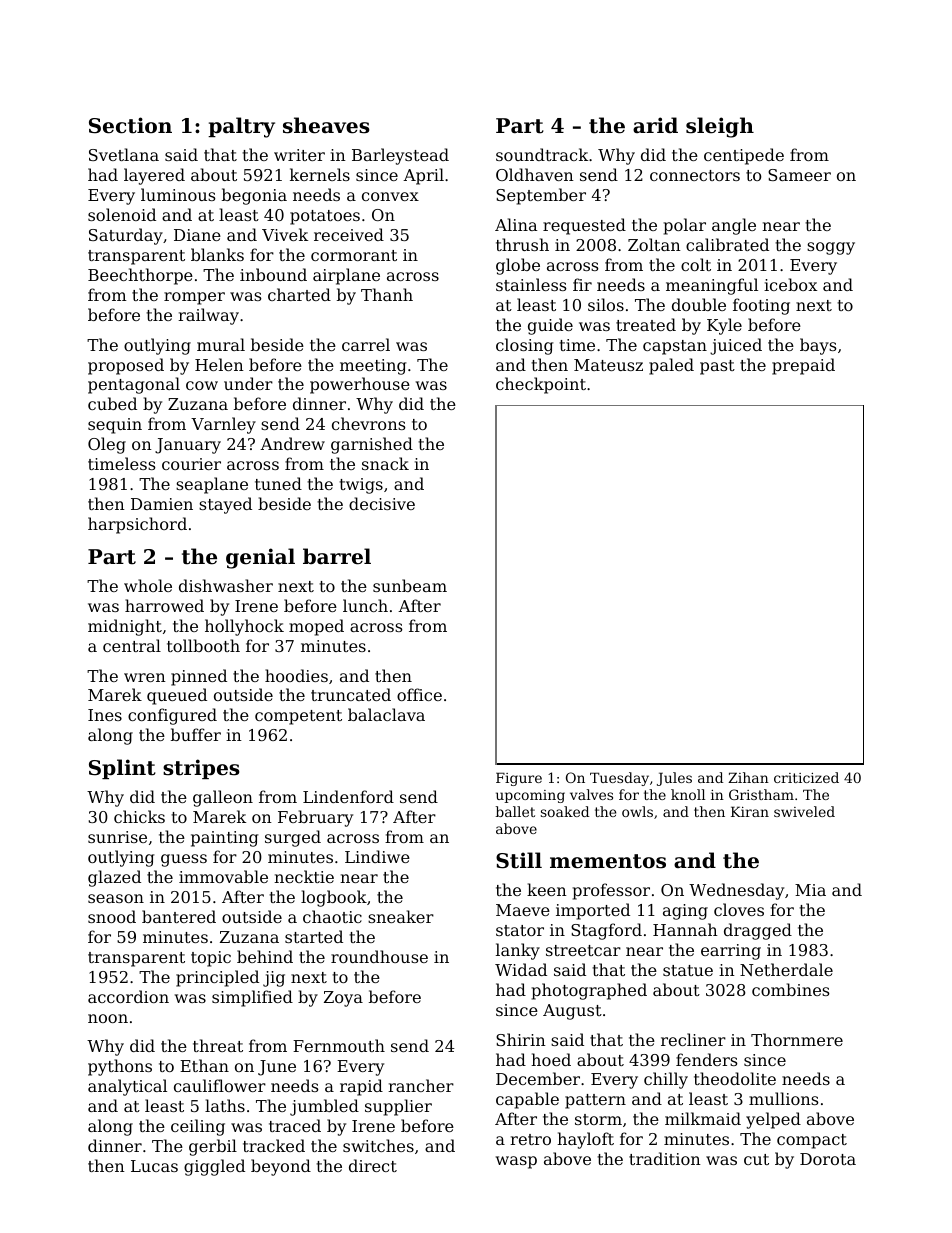 This screenshot has height=1233, width=952. Describe the element at coordinates (410, 585) in the screenshot. I see `sunbeam` at that location.
